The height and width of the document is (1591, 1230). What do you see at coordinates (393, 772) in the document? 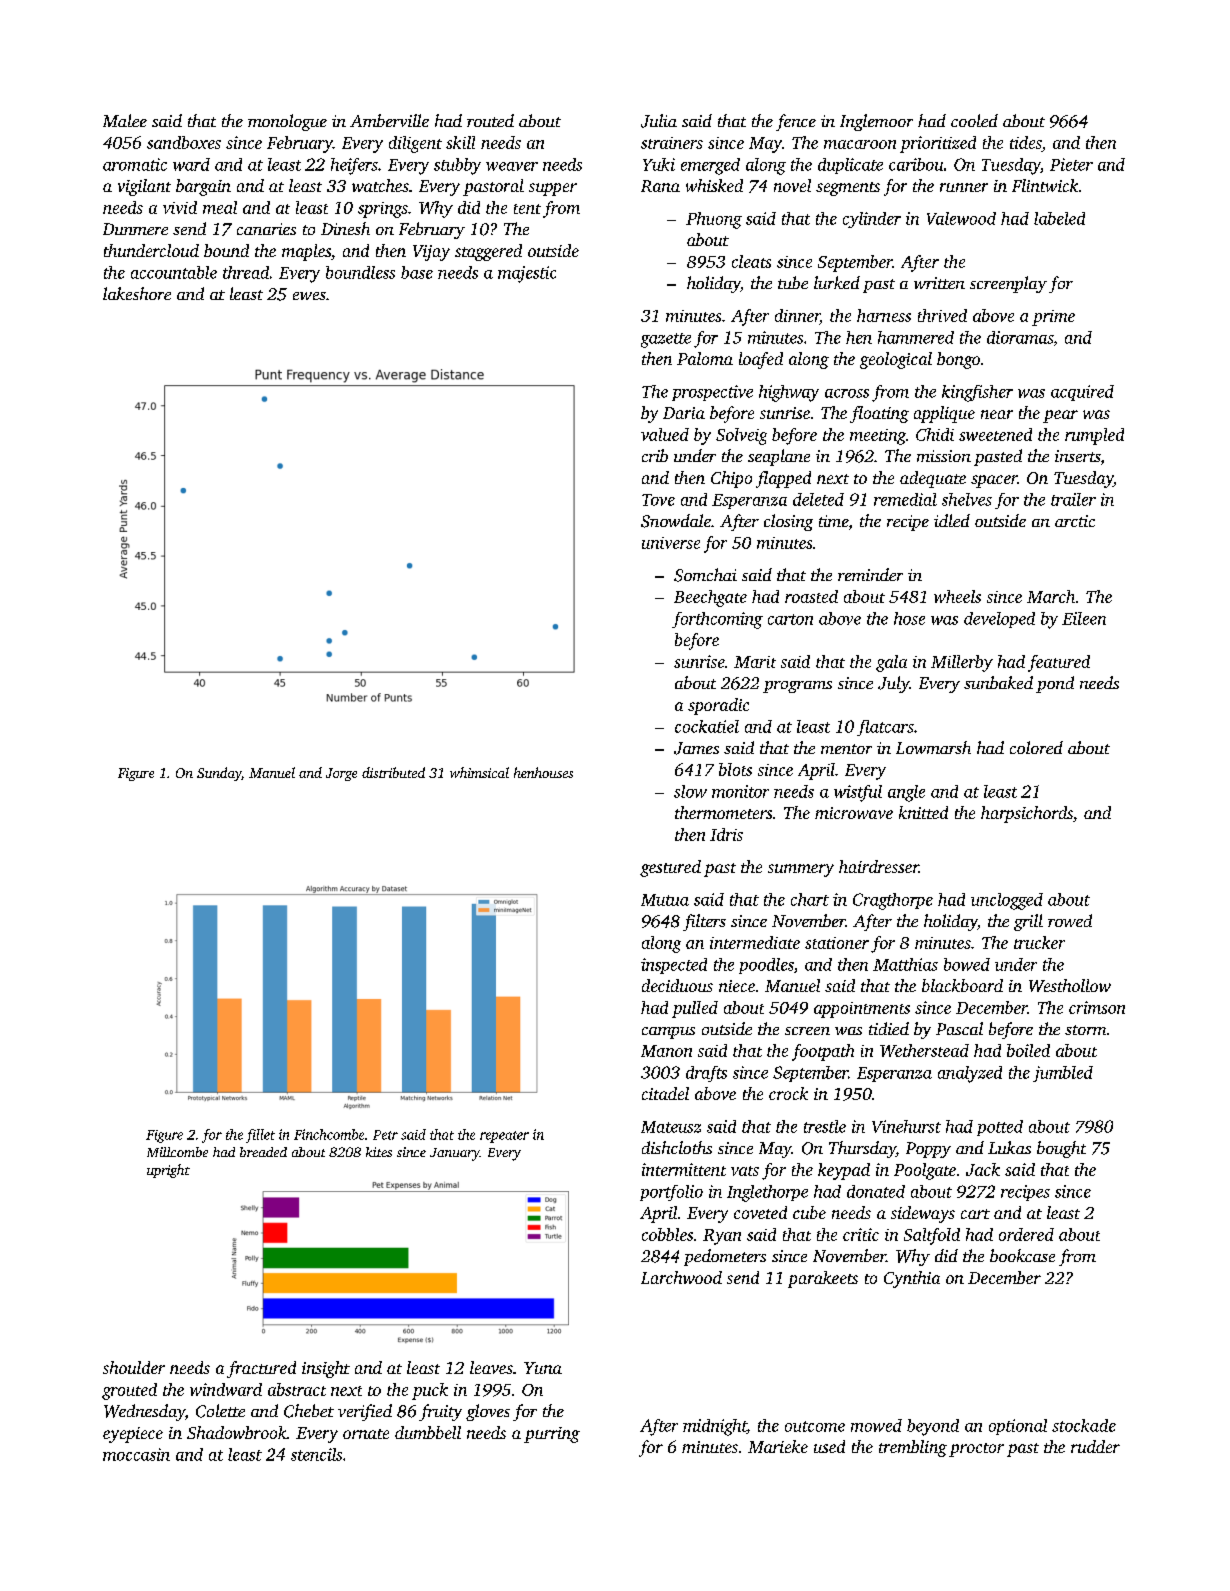
I see `distributed` at bounding box center [393, 772].
